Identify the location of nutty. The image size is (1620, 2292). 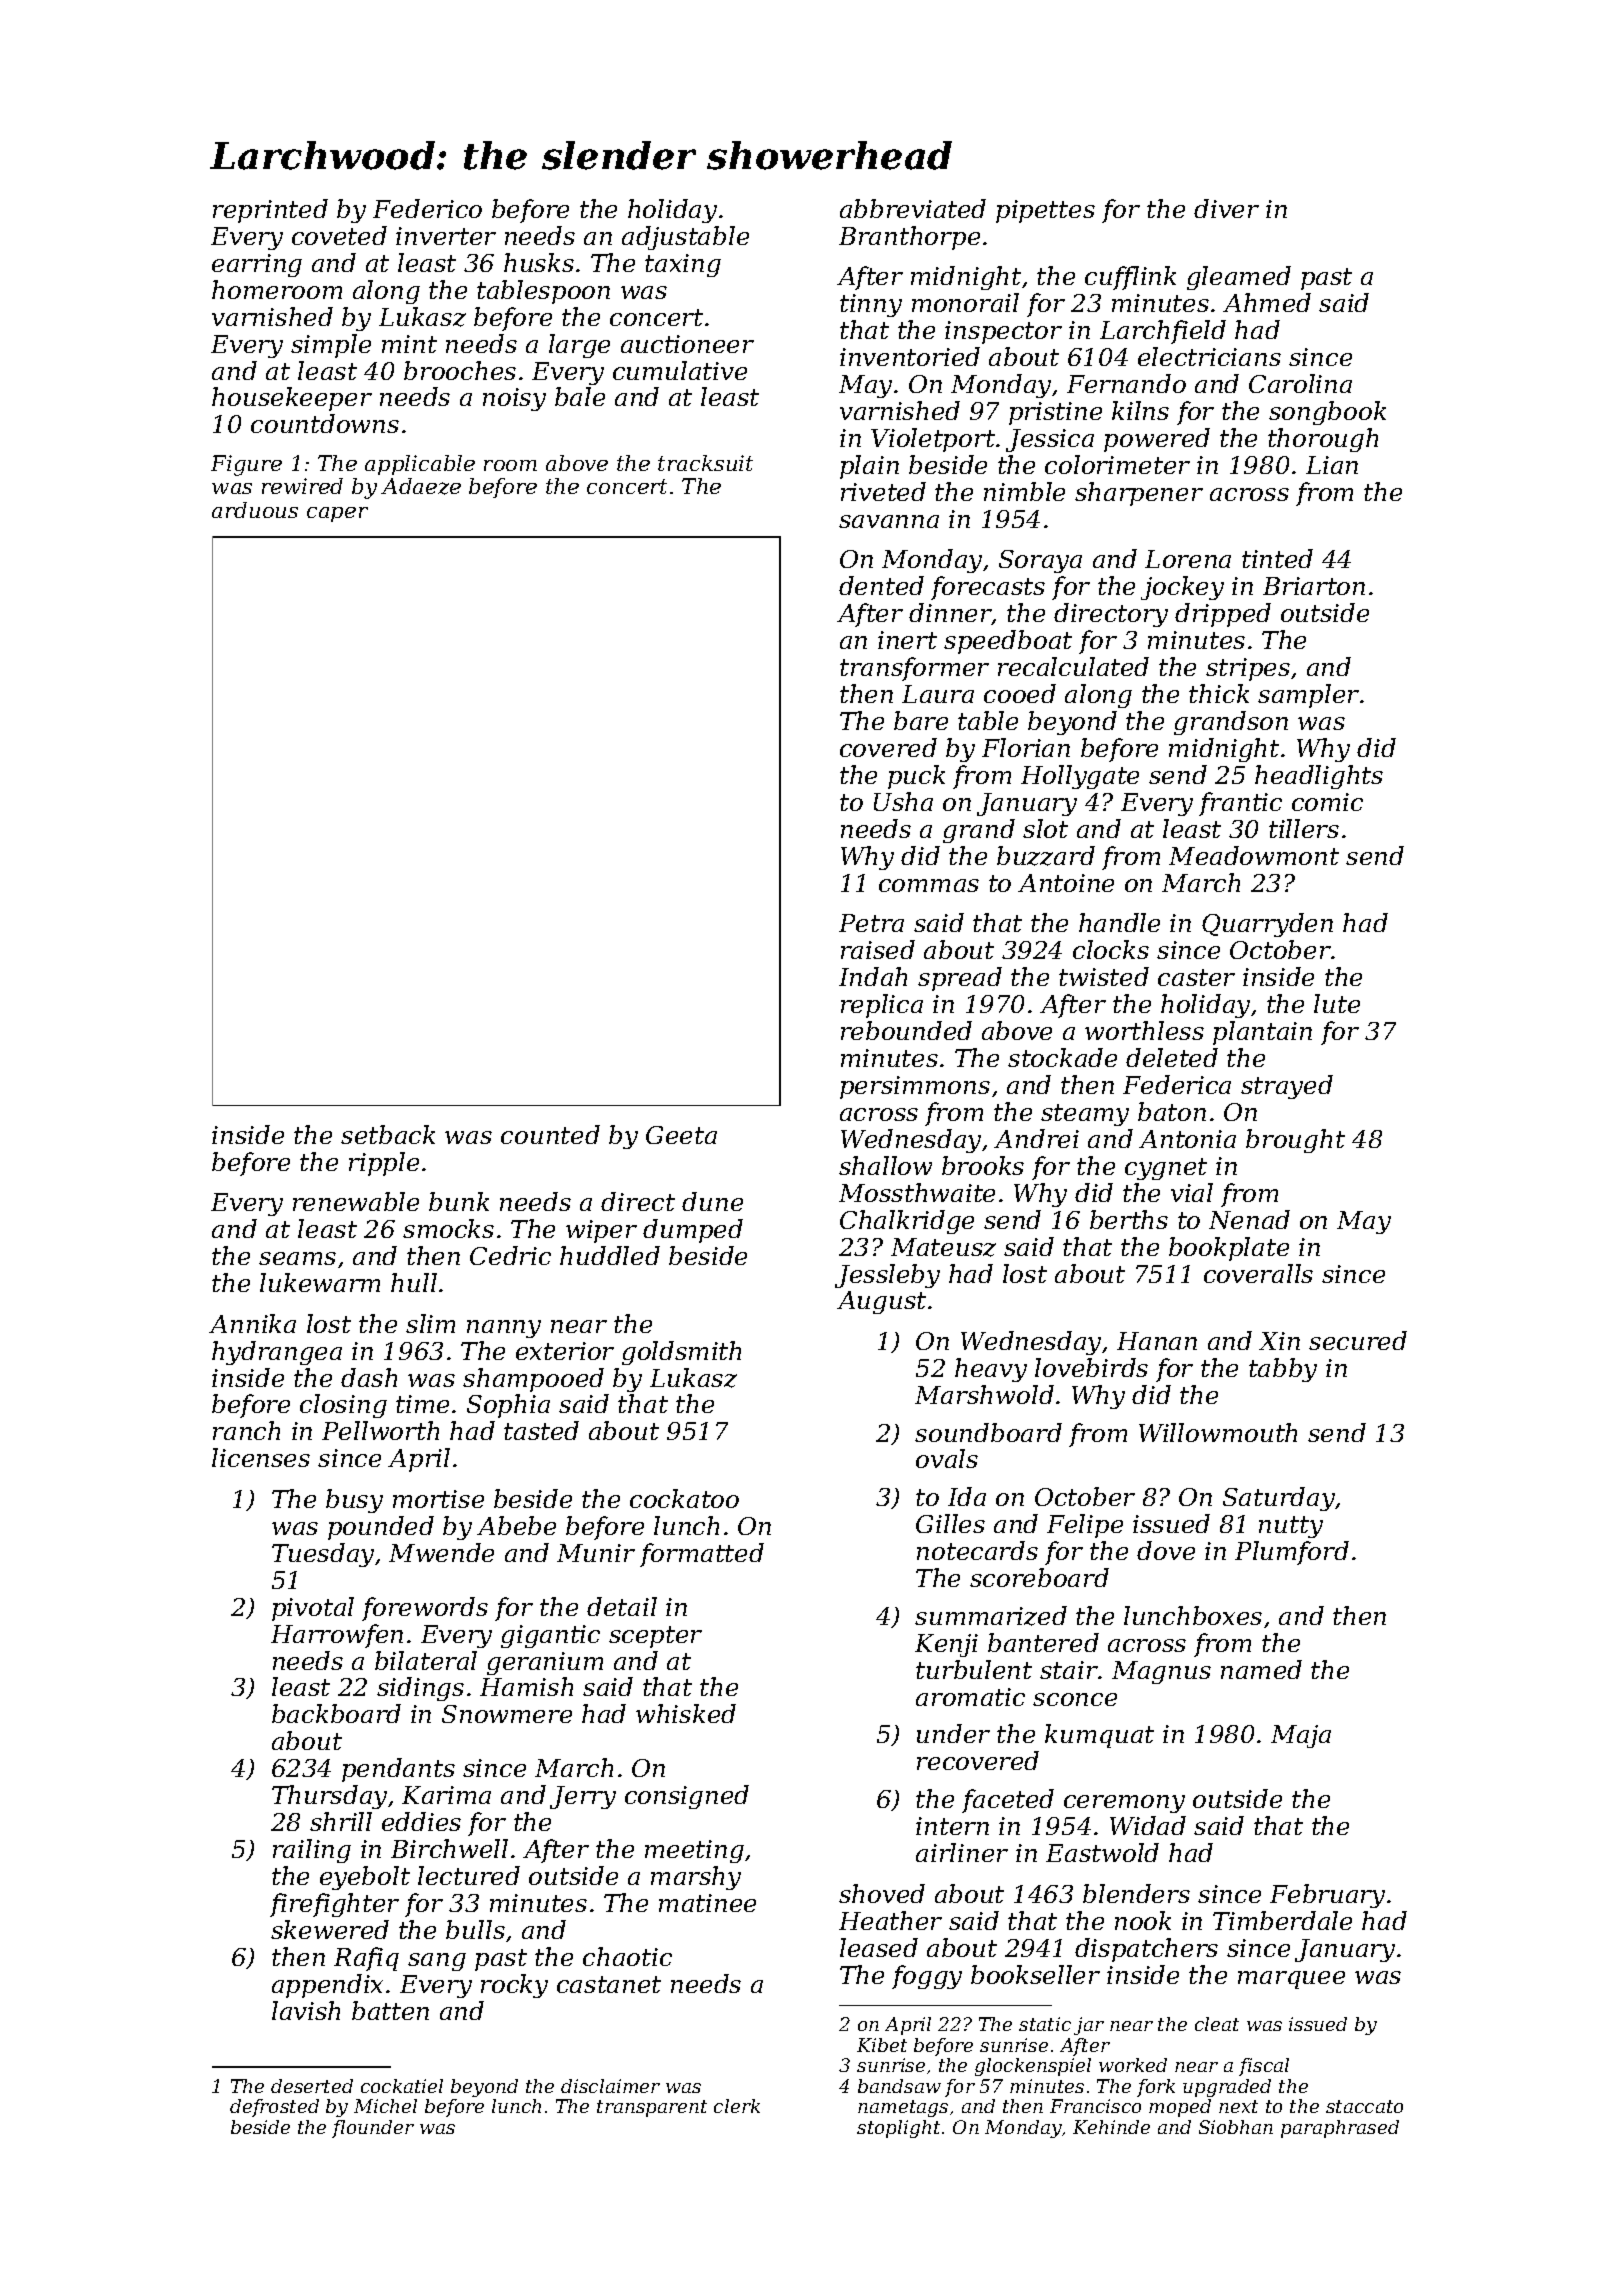
(1291, 1527).
